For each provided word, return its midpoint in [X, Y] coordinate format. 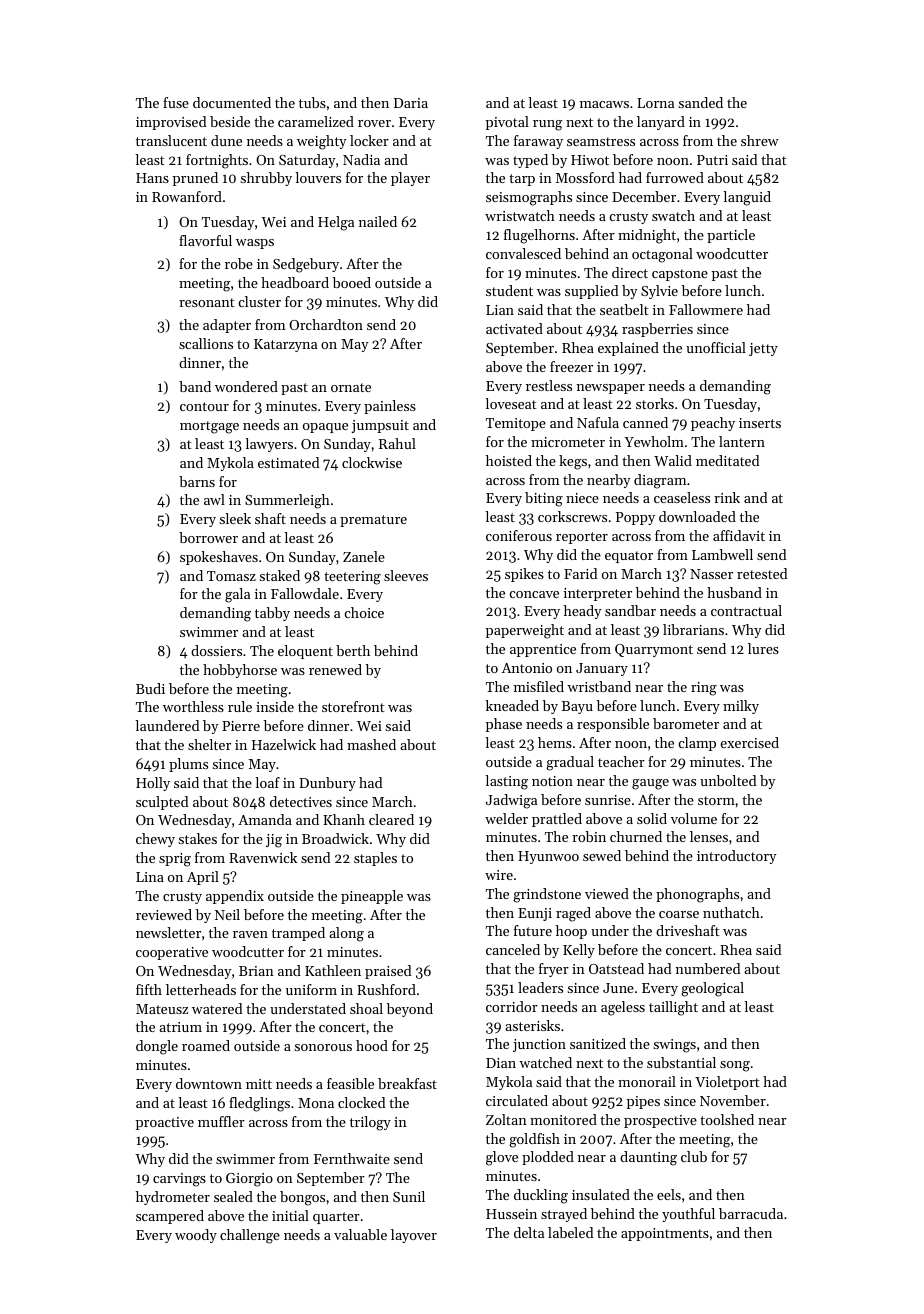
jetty [763, 349]
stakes [198, 838]
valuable [360, 1234]
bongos [302, 1198]
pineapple [372, 897]
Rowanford [187, 196]
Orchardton [326, 324]
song [735, 1066]
